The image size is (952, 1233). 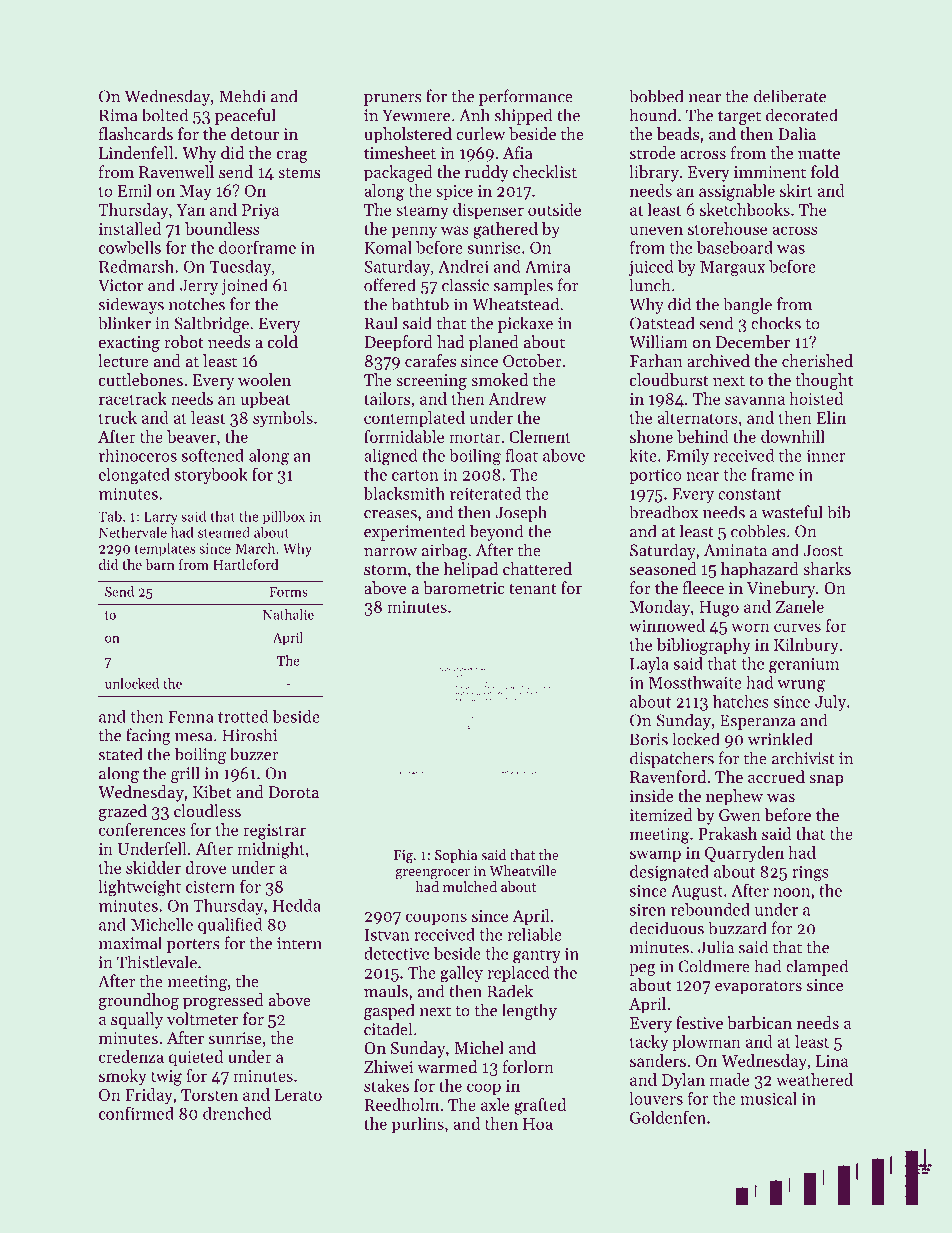 What do you see at coordinates (537, 568) in the screenshot?
I see `chattered` at bounding box center [537, 568].
